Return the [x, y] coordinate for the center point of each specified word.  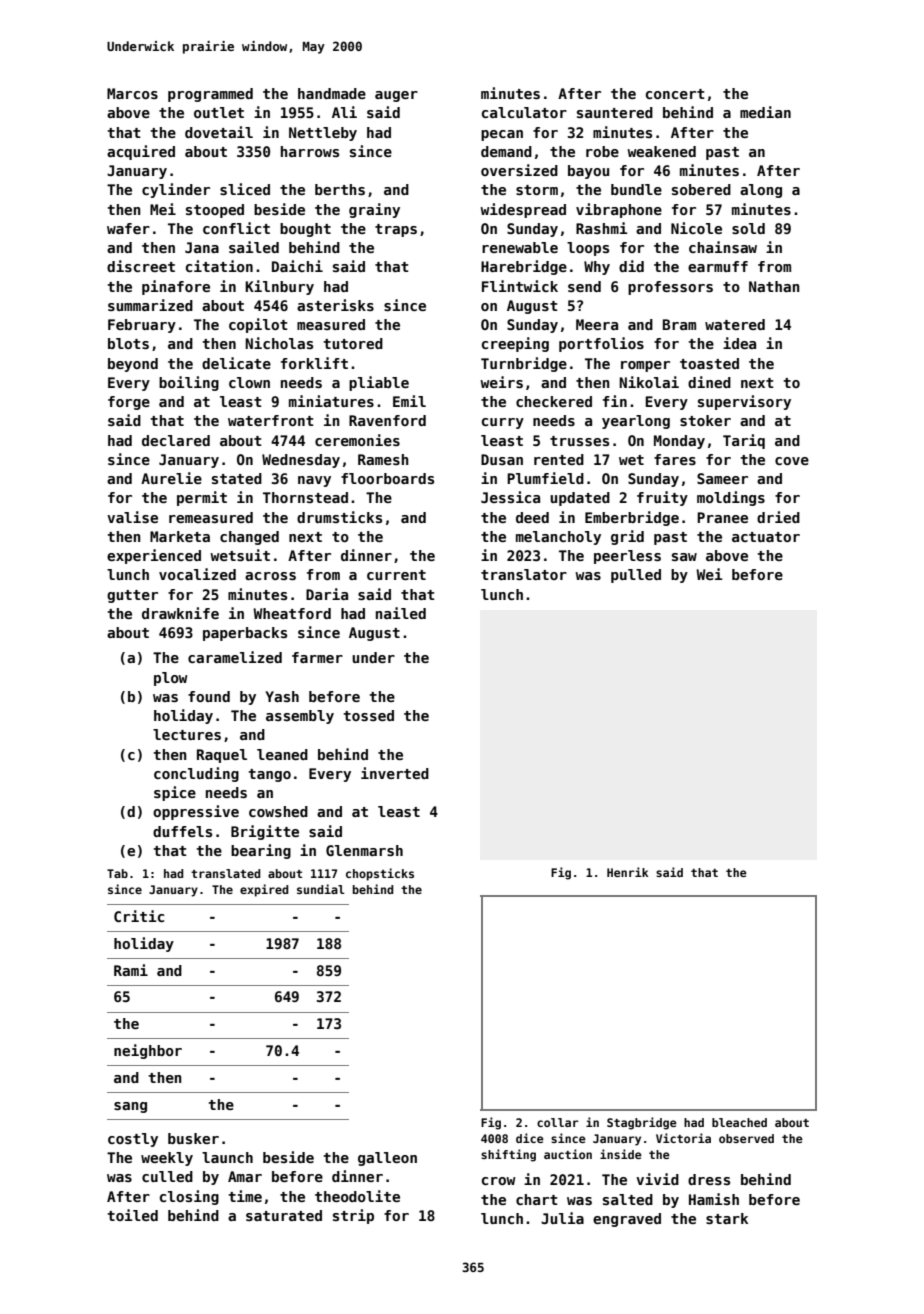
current [396, 575]
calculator [524, 112]
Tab [117, 873]
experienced [154, 556]
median [765, 112]
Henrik [628, 872]
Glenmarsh [364, 850]
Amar [245, 1176]
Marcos [132, 93]
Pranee [722, 517]
